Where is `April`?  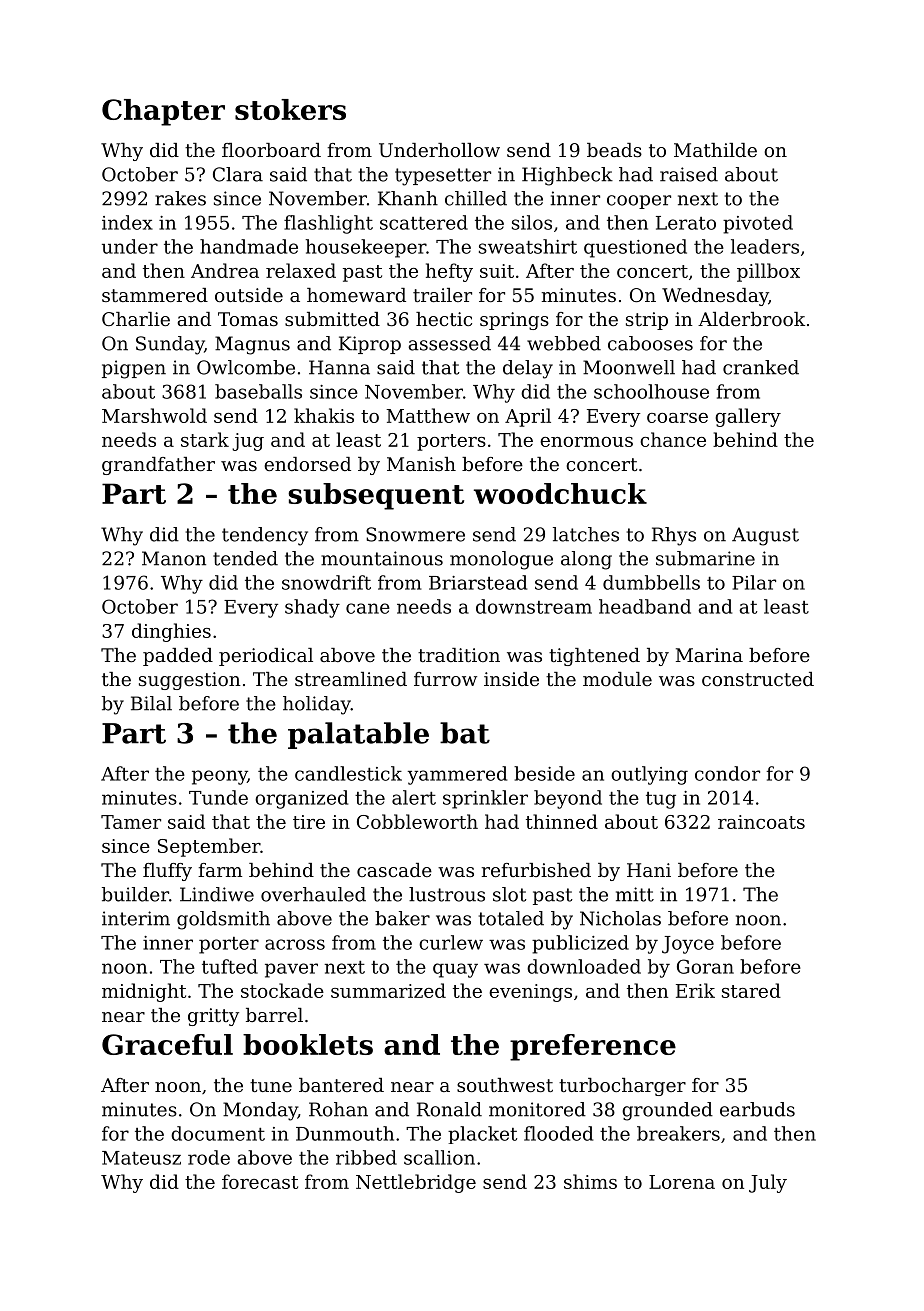
April is located at coordinates (528, 417).
